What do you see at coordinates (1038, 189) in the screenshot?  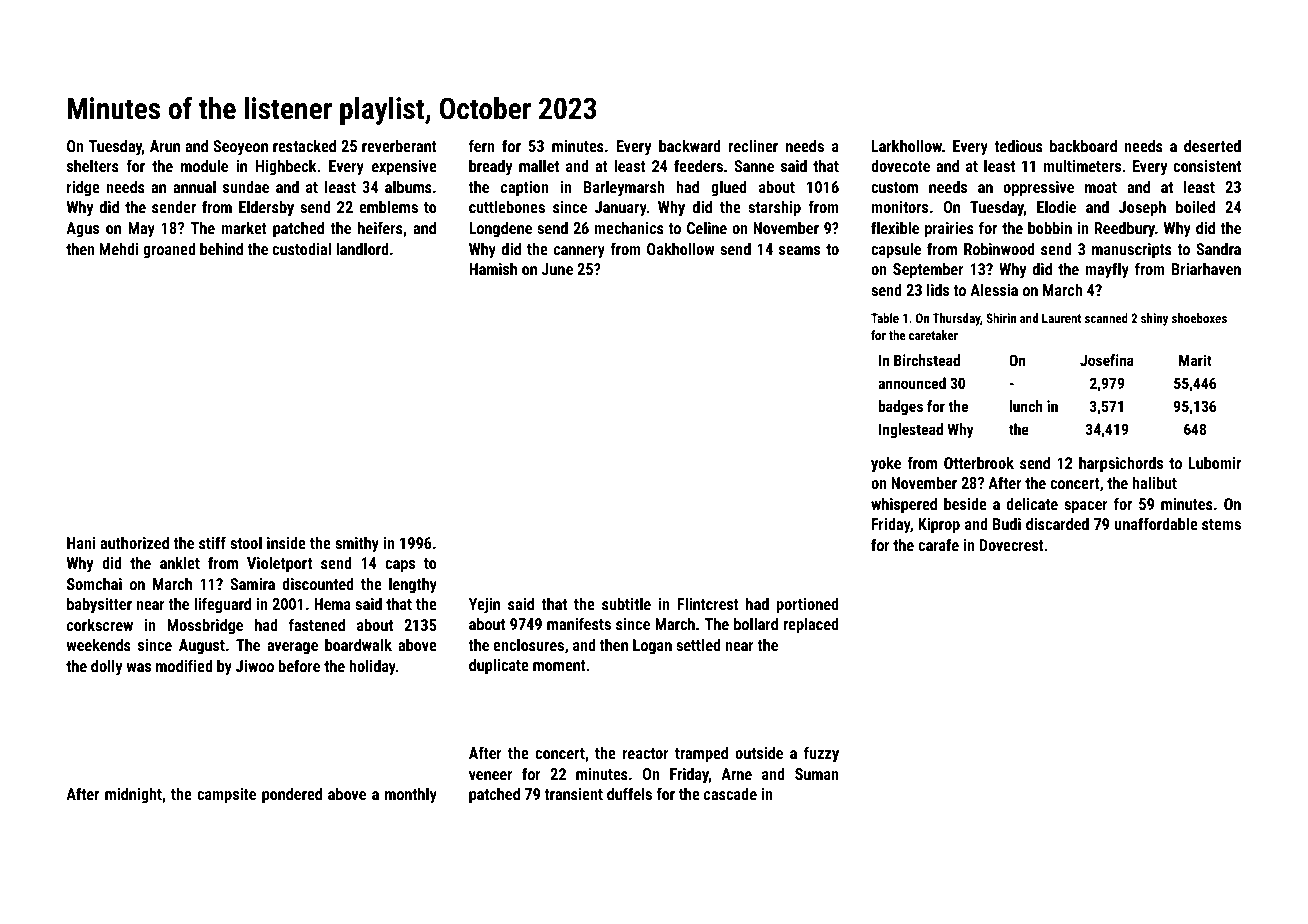 I see `oppressive` at bounding box center [1038, 189].
